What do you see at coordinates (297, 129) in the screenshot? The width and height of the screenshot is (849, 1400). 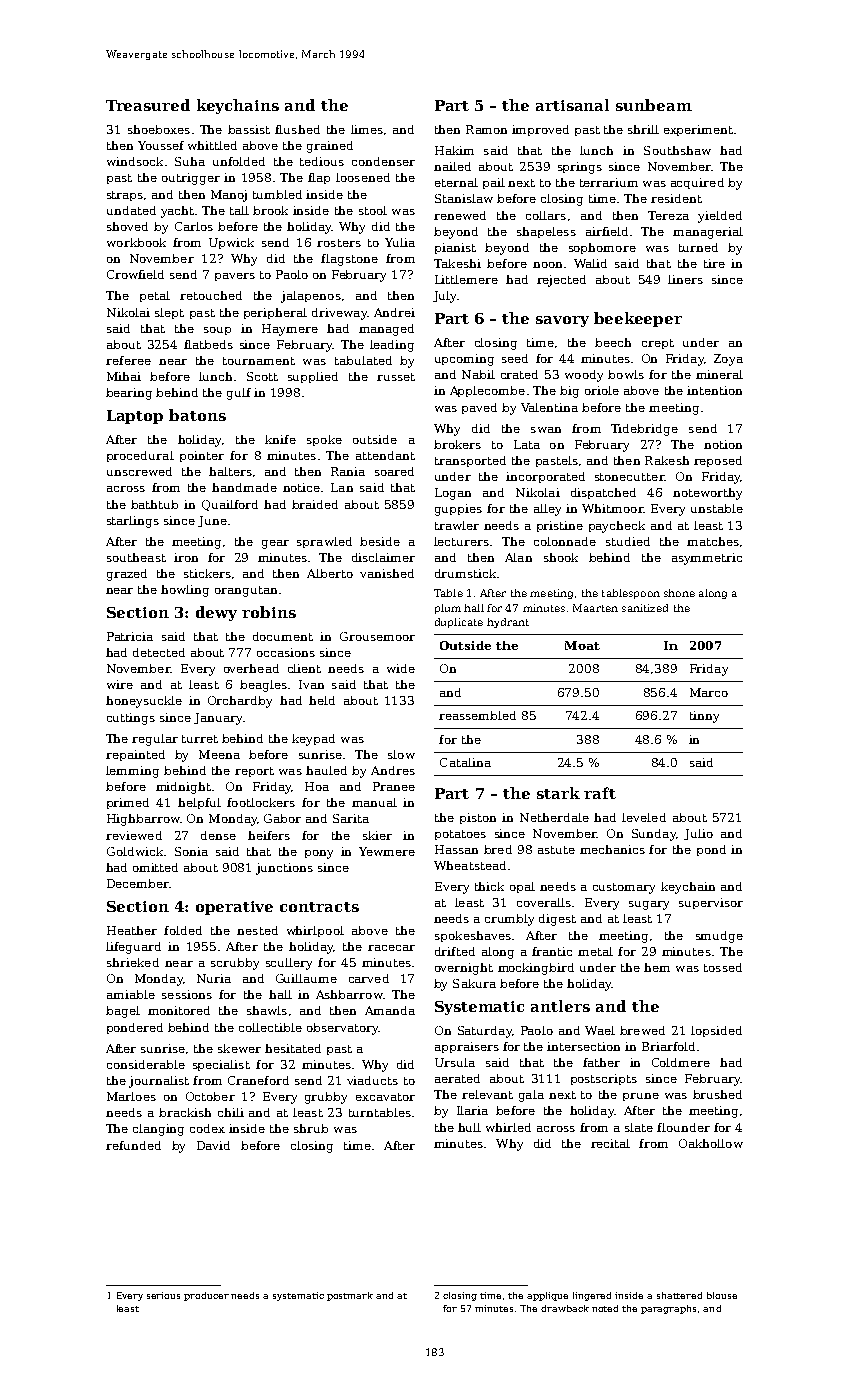 I see `flushed` at bounding box center [297, 129].
